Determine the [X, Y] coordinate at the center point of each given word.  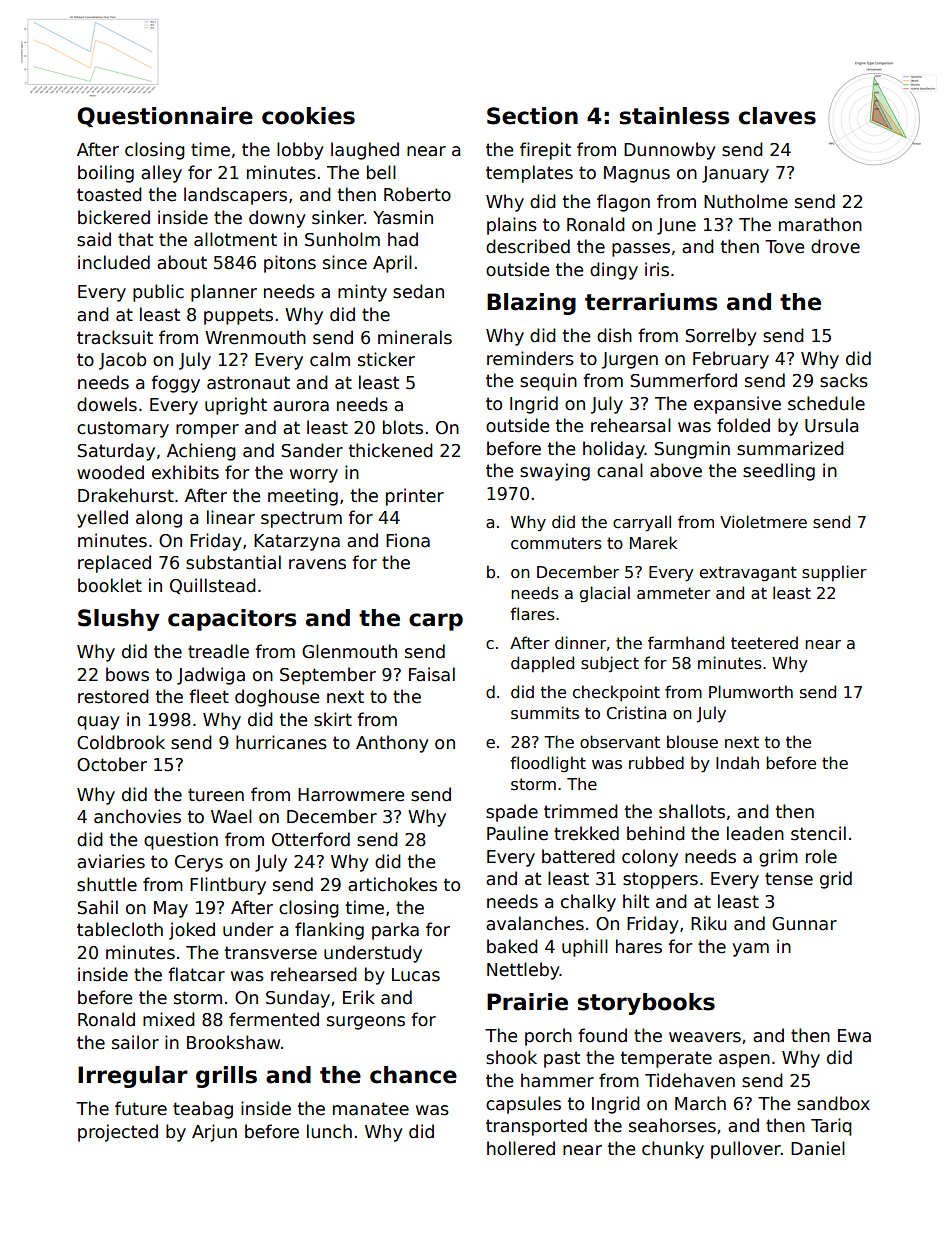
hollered [521, 1148]
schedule [826, 403]
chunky [673, 1150]
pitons [290, 264]
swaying [555, 472]
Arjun [214, 1133]
